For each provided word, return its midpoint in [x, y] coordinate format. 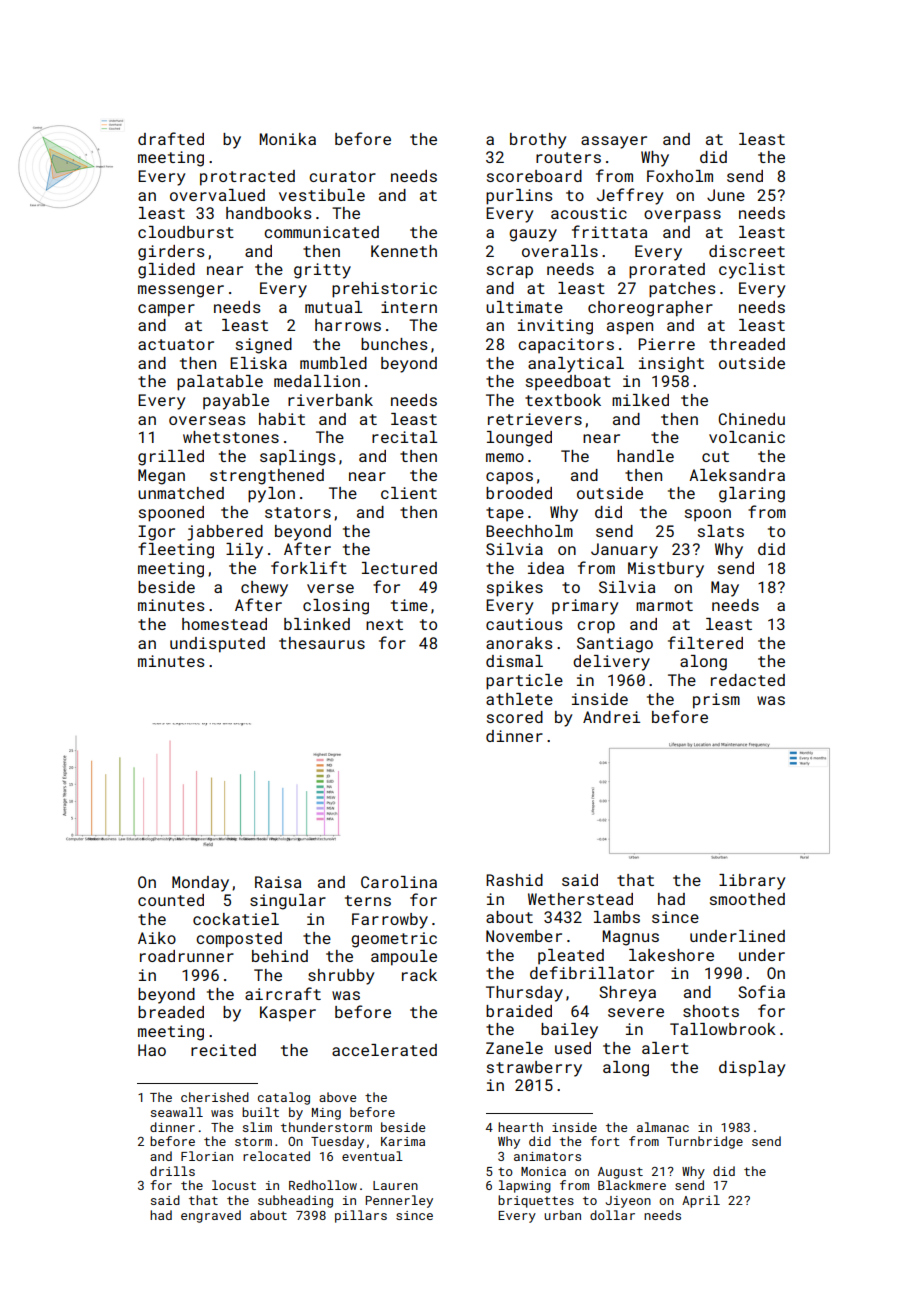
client [409, 493]
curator [342, 176]
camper [166, 310]
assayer [614, 142]
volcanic [747, 437]
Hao [152, 1050]
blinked [317, 624]
